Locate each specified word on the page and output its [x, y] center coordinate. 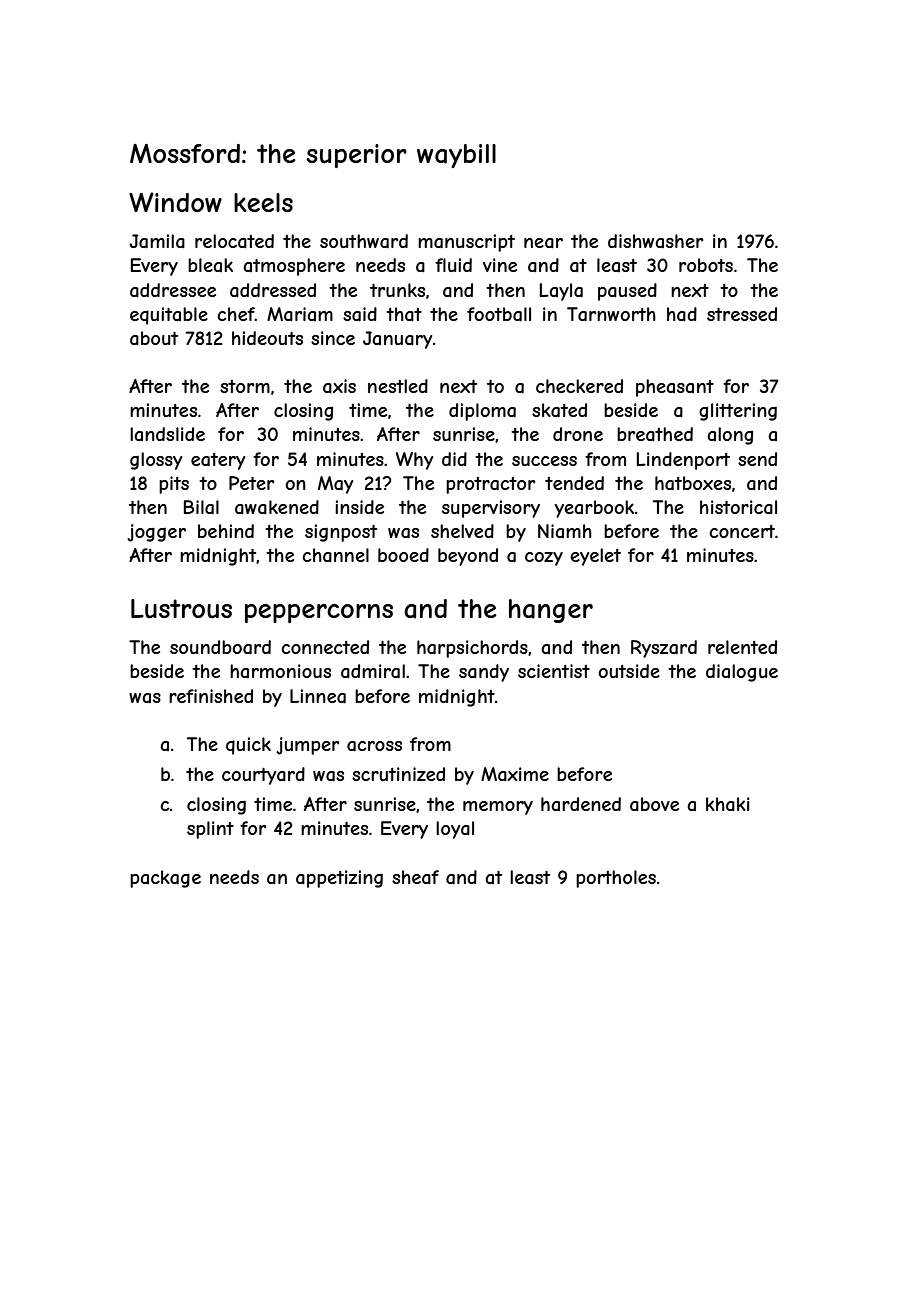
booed [403, 555]
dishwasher [655, 241]
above [654, 804]
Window [175, 202]
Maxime [515, 774]
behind [226, 531]
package [165, 879]
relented [742, 647]
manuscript [466, 243]
